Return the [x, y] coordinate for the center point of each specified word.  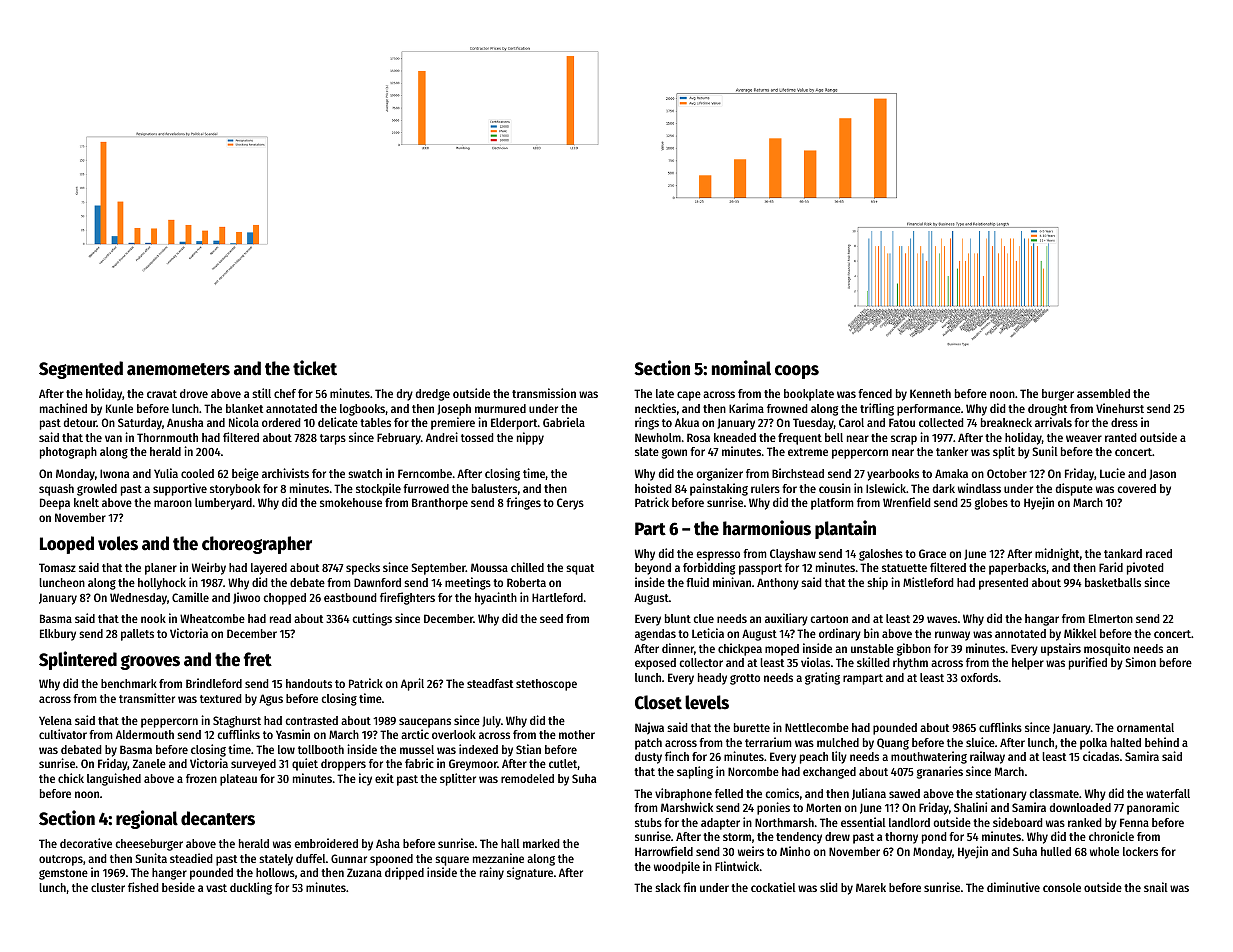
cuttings [372, 619]
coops [797, 372]
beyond [653, 569]
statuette [904, 568]
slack [668, 887]
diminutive [1013, 887]
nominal [741, 368]
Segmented [81, 370]
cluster [108, 887]
